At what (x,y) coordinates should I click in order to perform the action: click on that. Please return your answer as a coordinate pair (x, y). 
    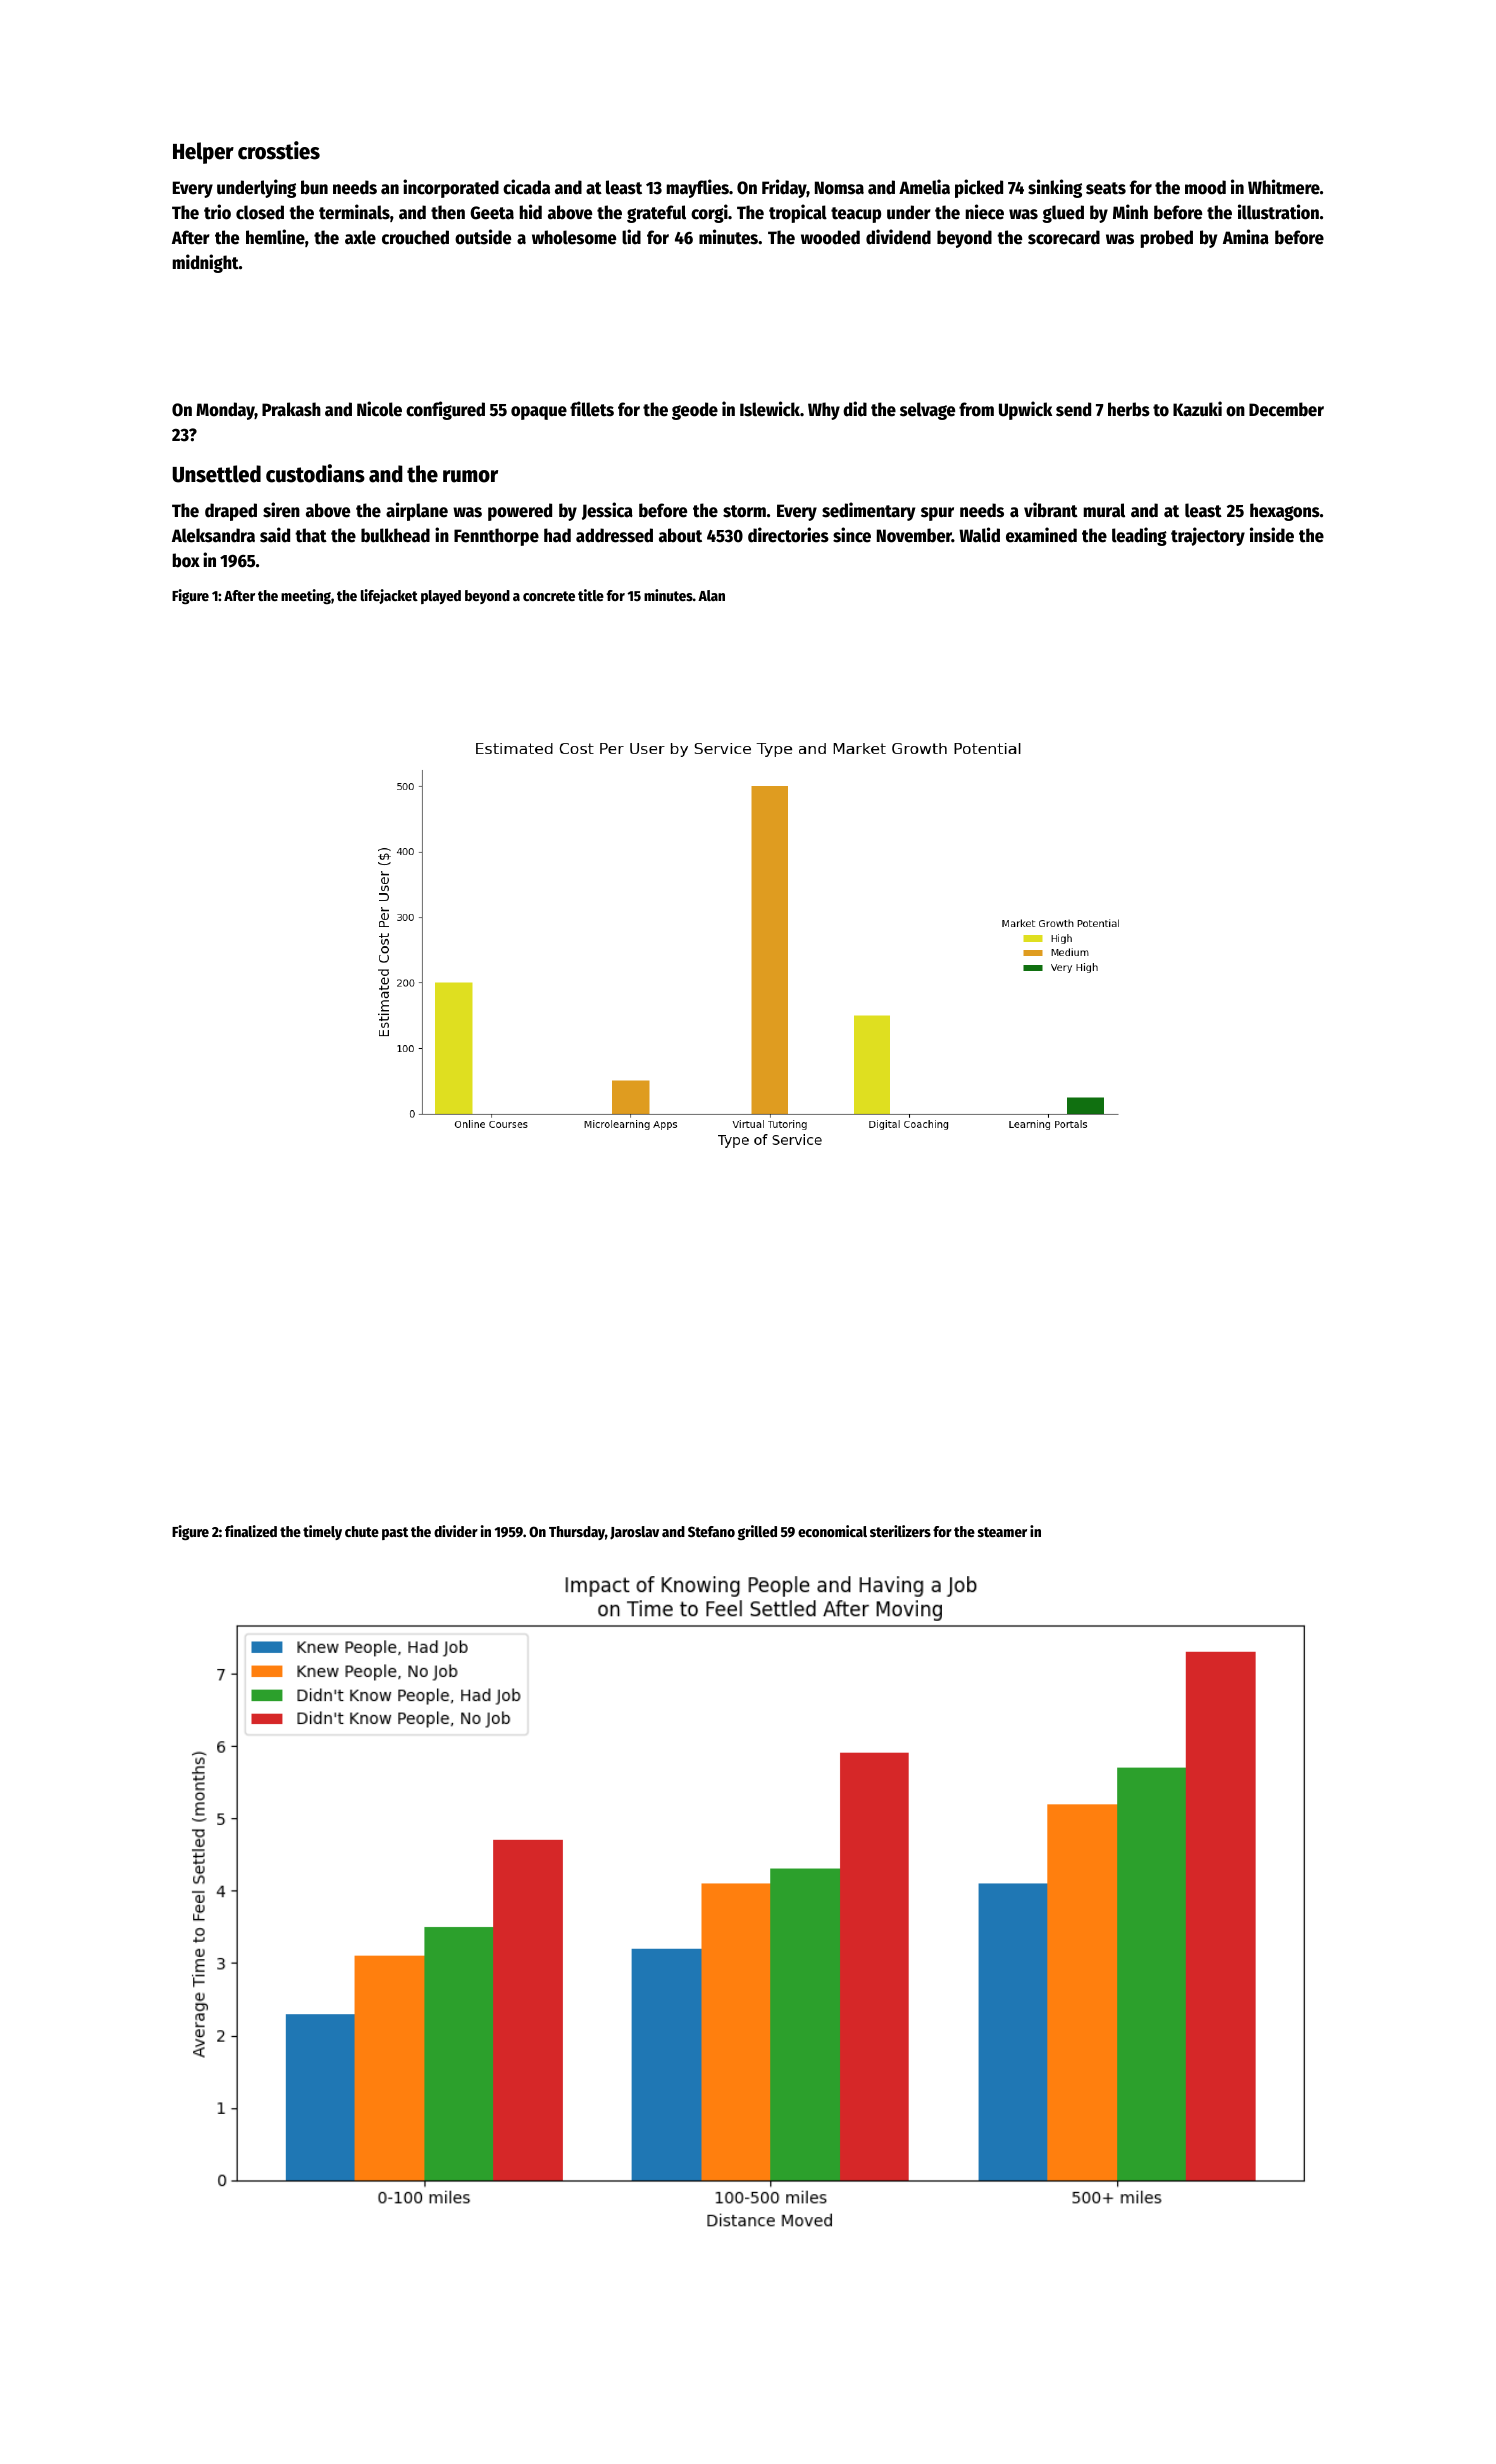
    Looking at the image, I should click on (311, 535).
